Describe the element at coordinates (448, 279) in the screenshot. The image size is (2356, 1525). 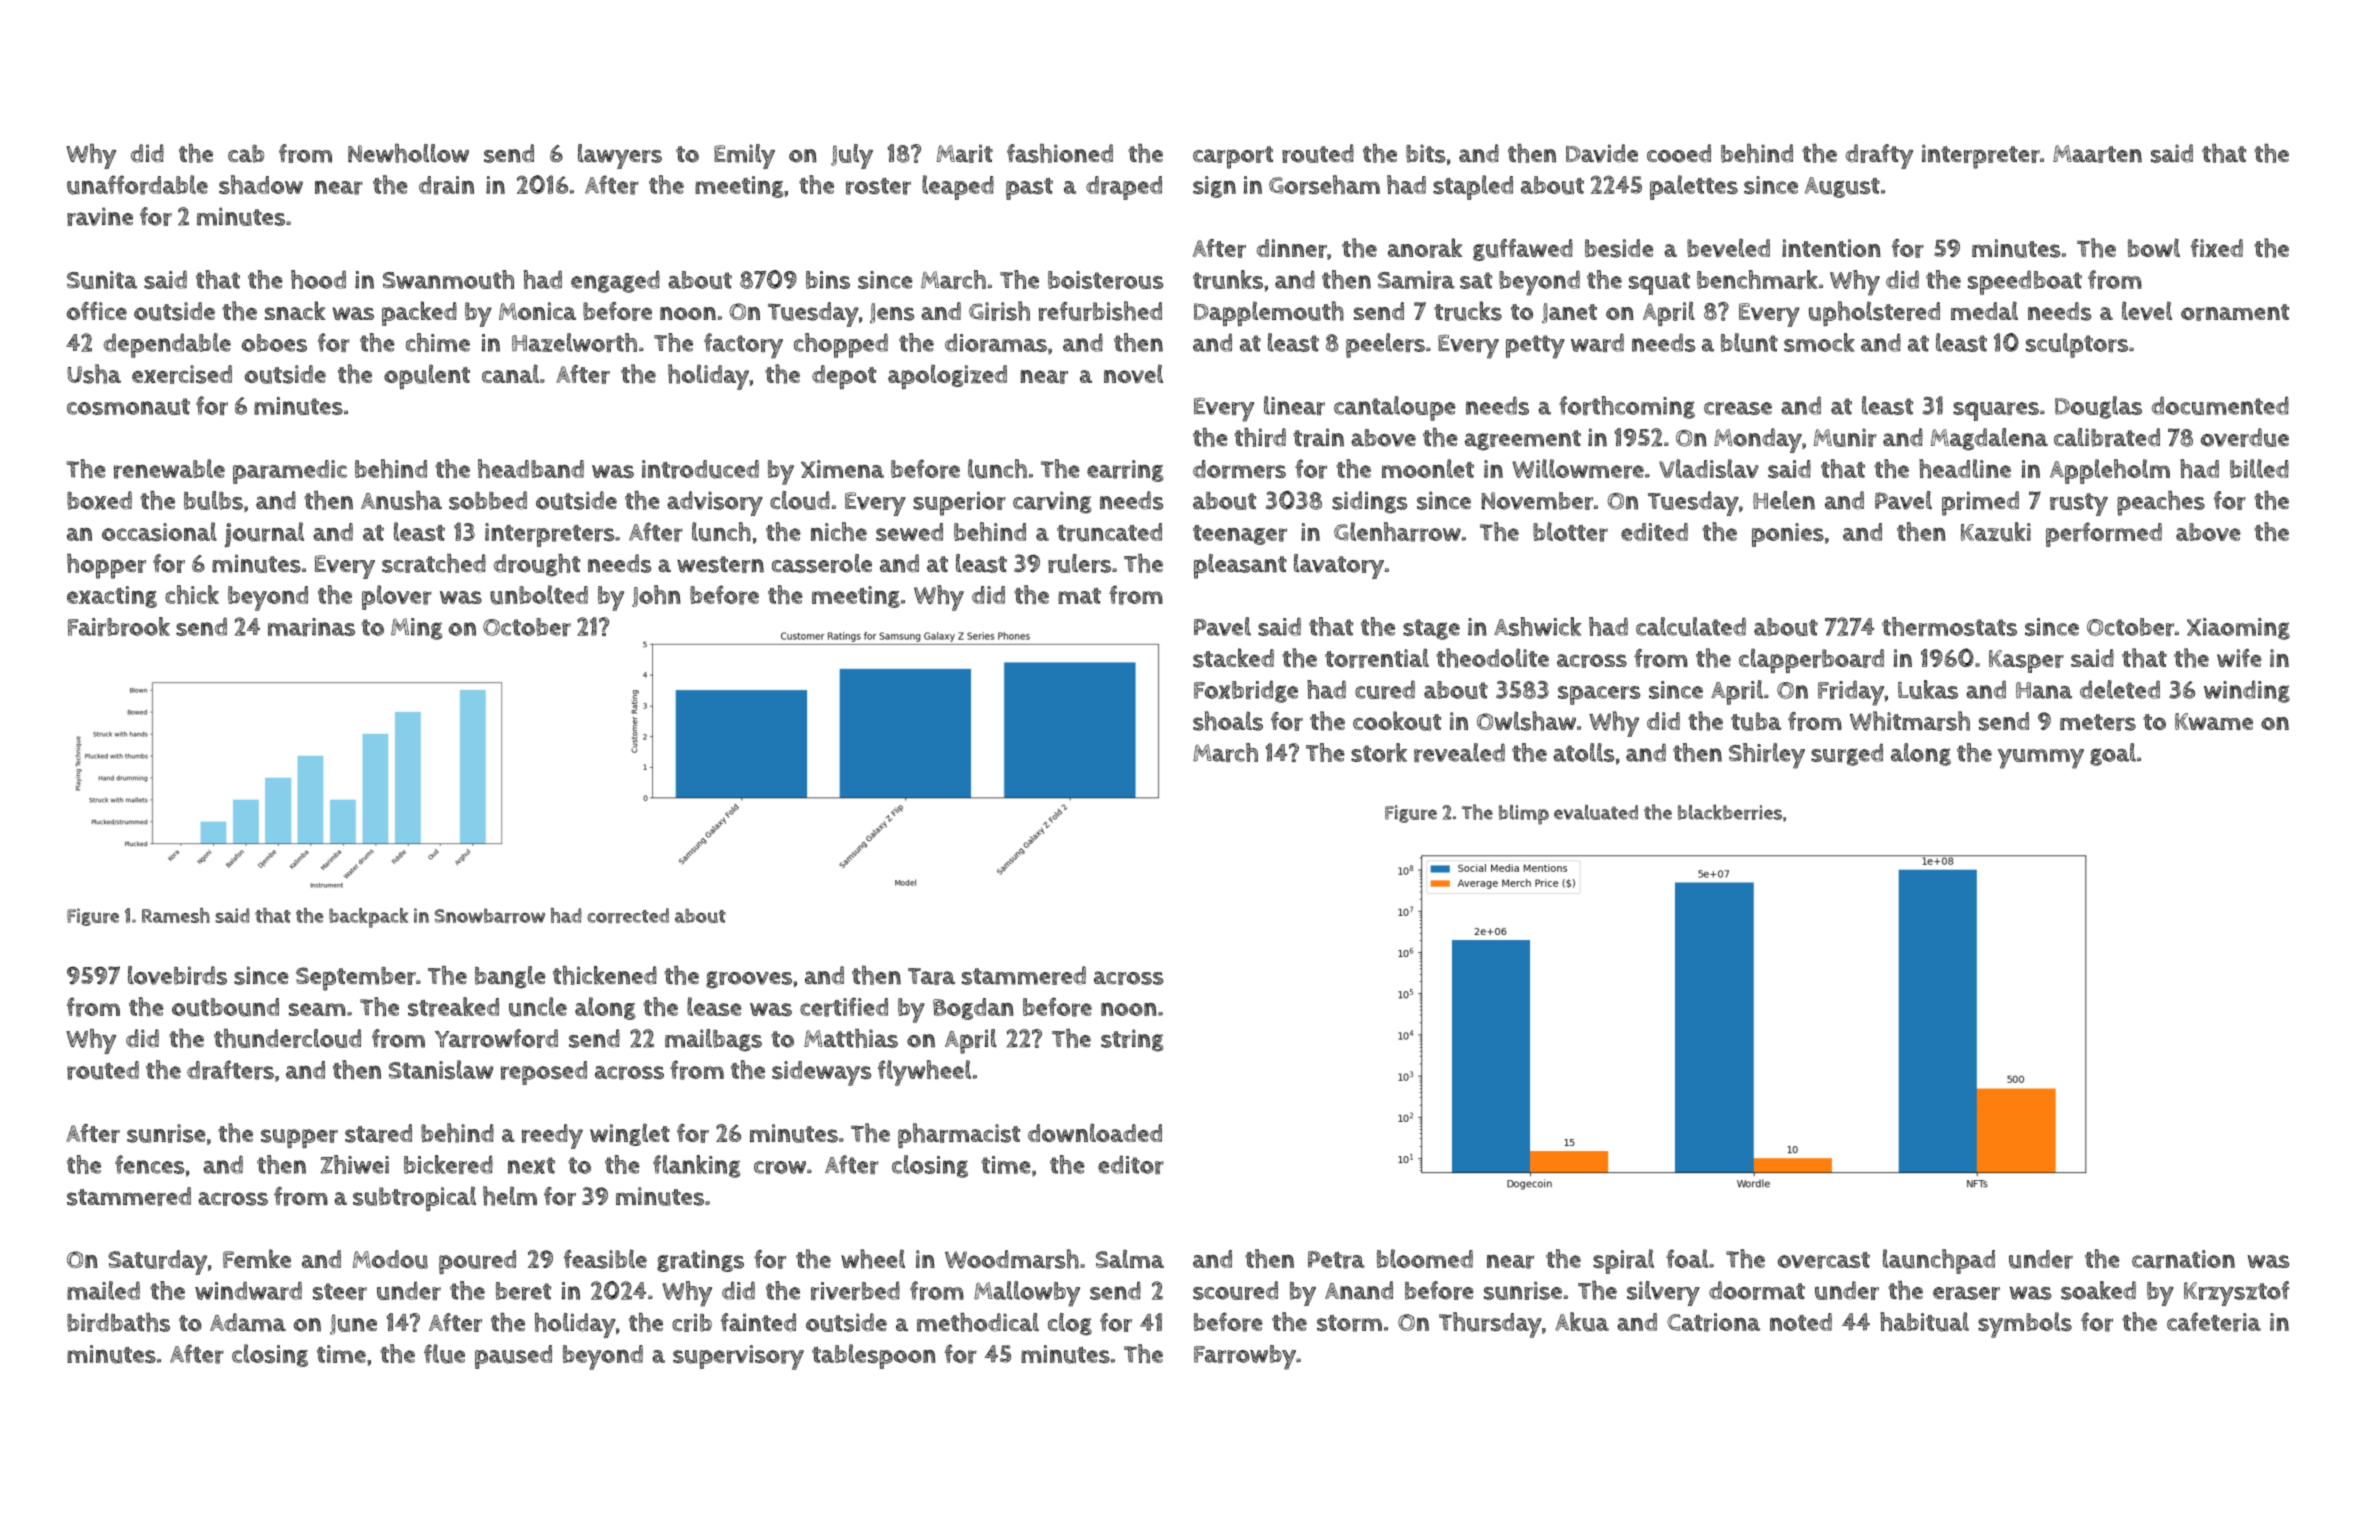
I see `Swanmouth` at that location.
